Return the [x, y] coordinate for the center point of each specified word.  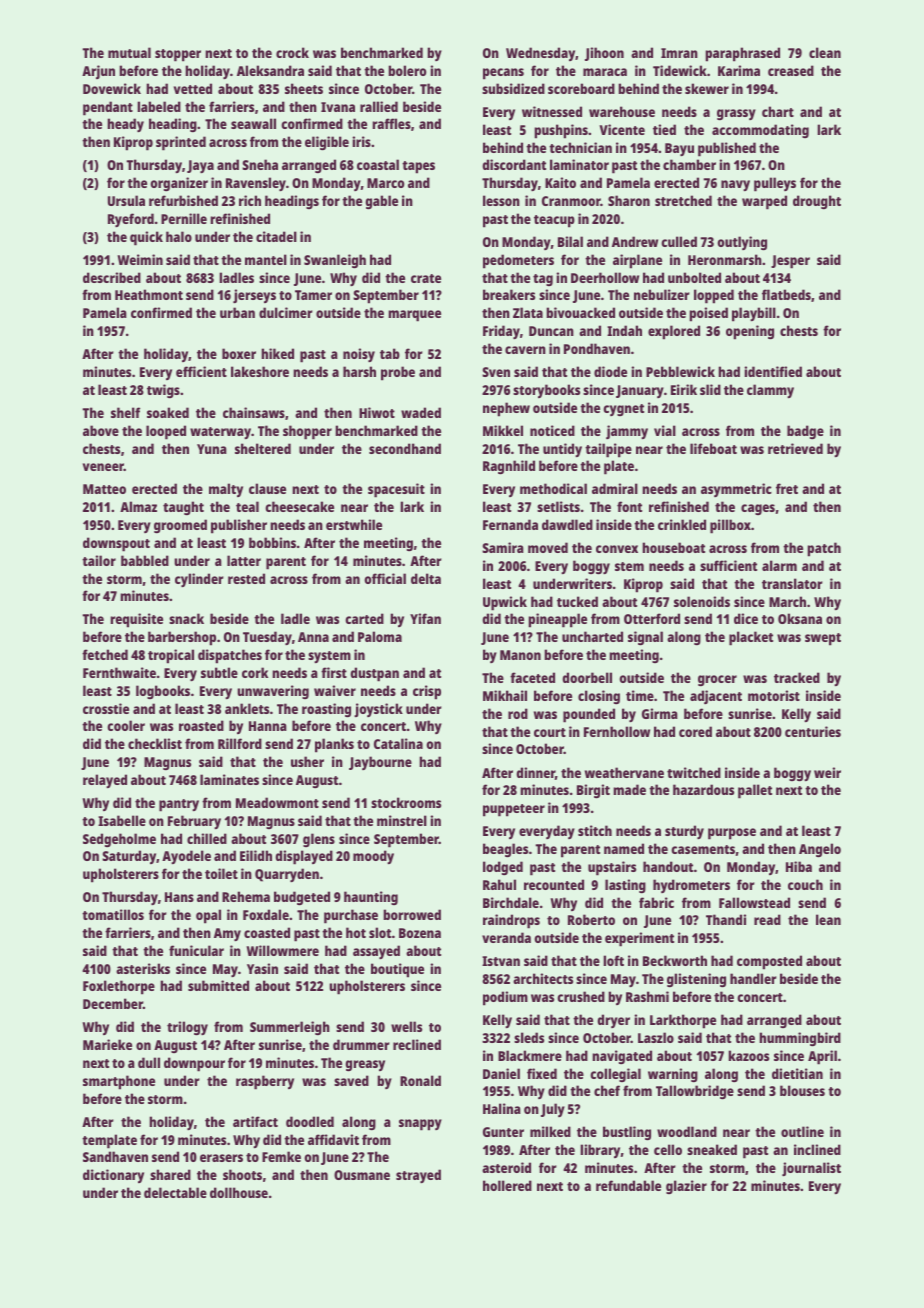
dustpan [374, 674]
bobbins [272, 542]
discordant [514, 164]
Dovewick [112, 88]
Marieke [107, 1044]
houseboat [673, 547]
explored [674, 332]
